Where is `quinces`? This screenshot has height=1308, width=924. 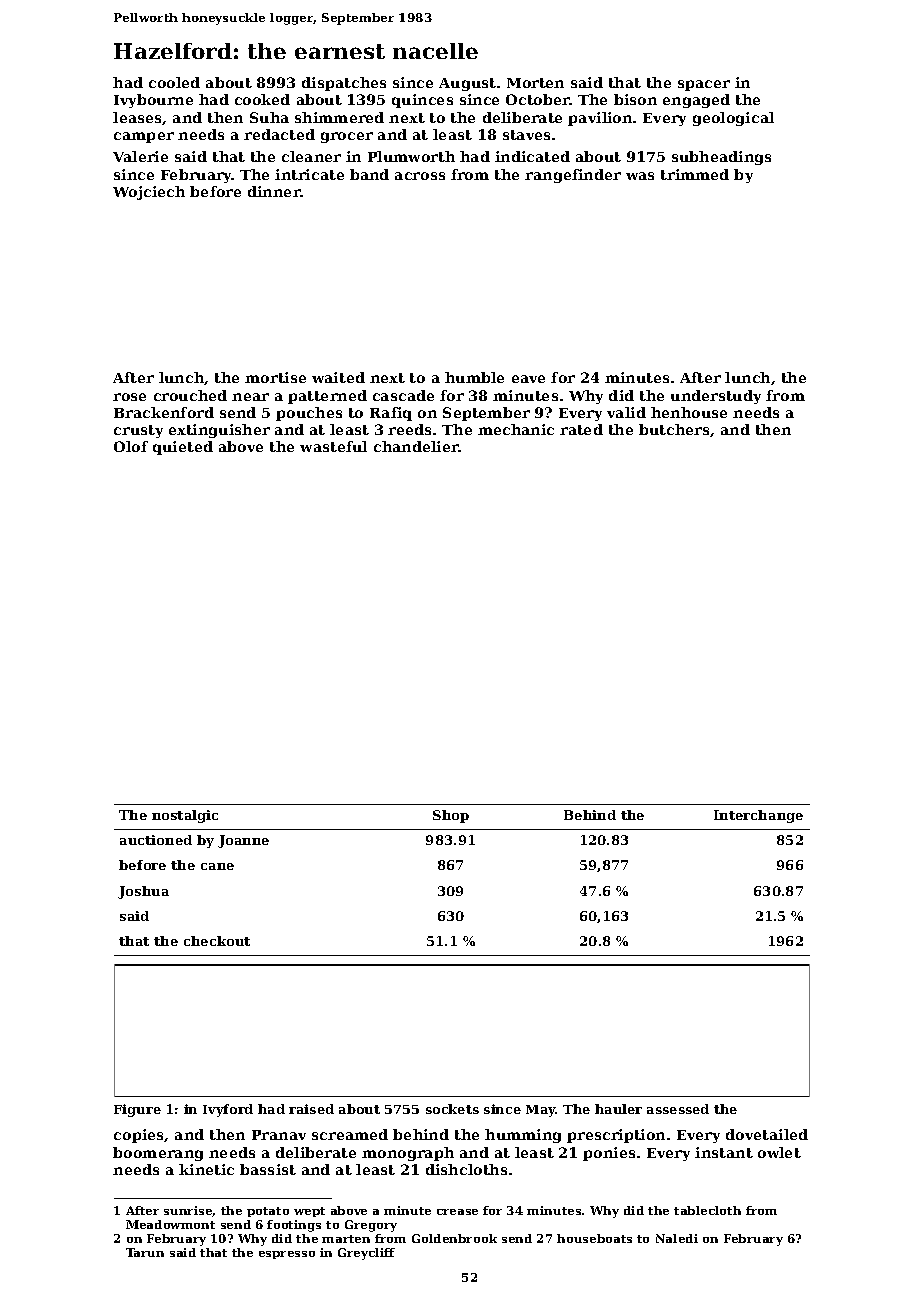
quinces is located at coordinates (422, 101).
